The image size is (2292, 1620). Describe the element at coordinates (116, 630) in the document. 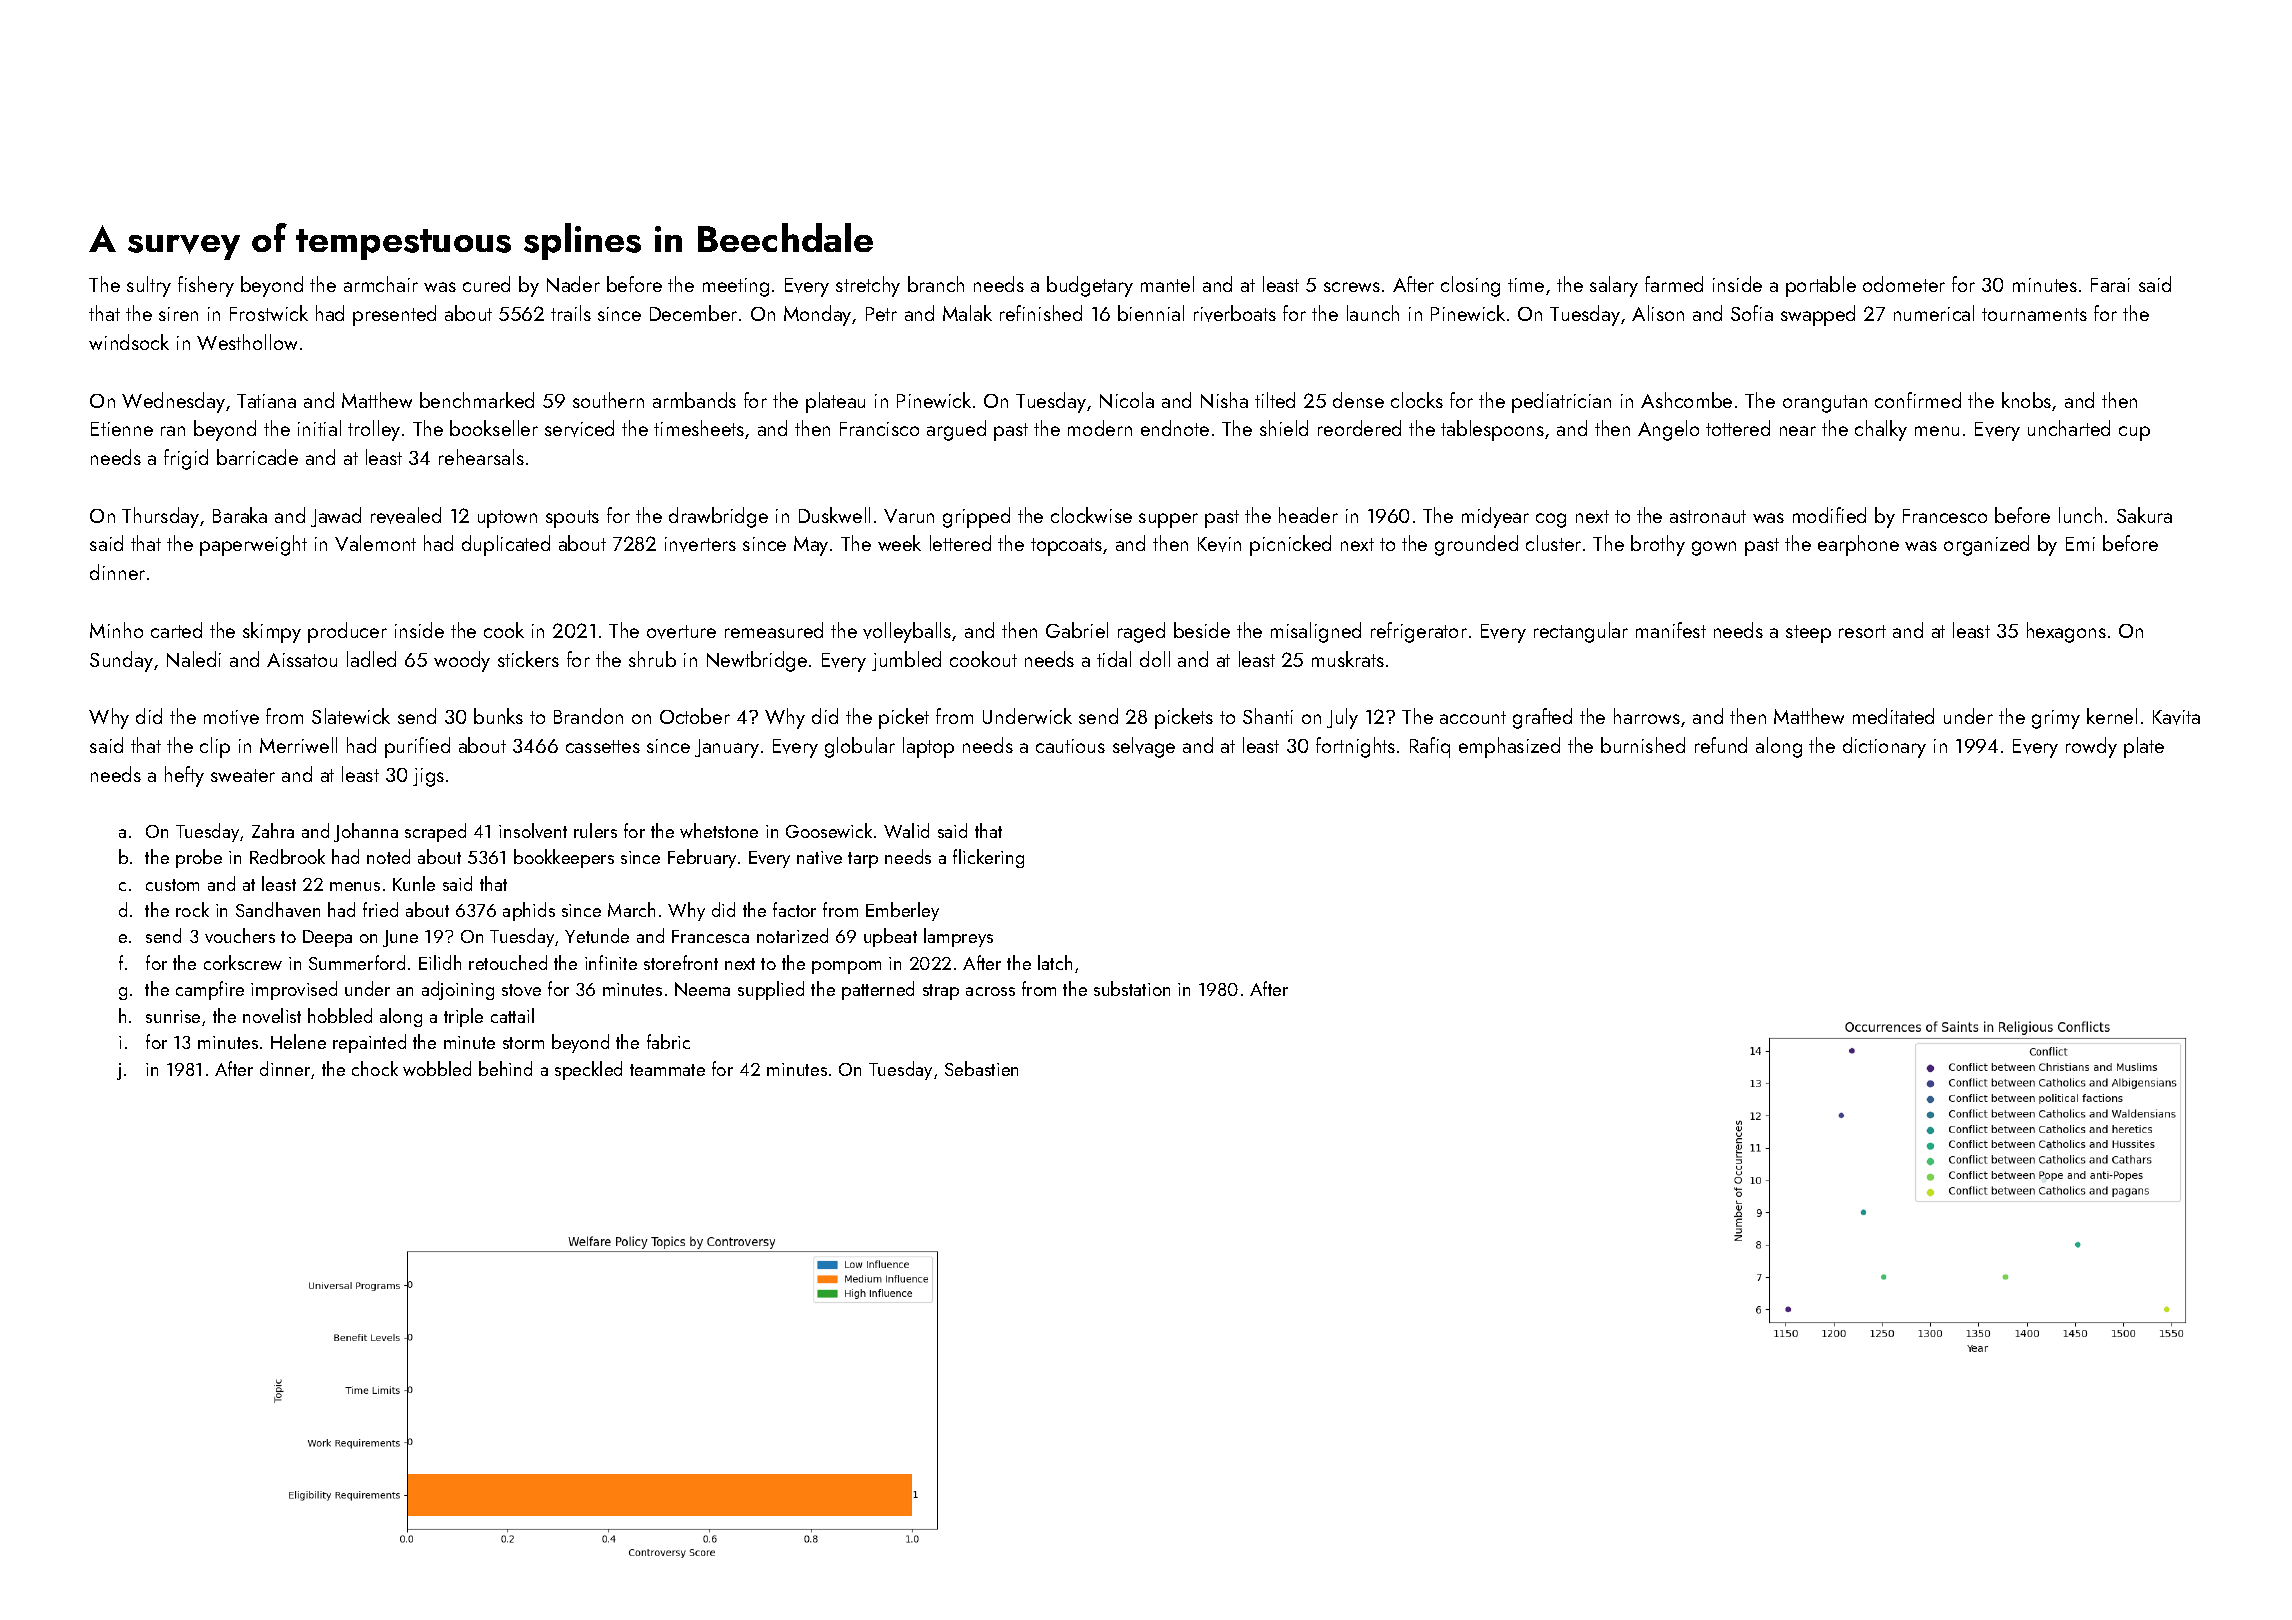

I see `Minho` at that location.
